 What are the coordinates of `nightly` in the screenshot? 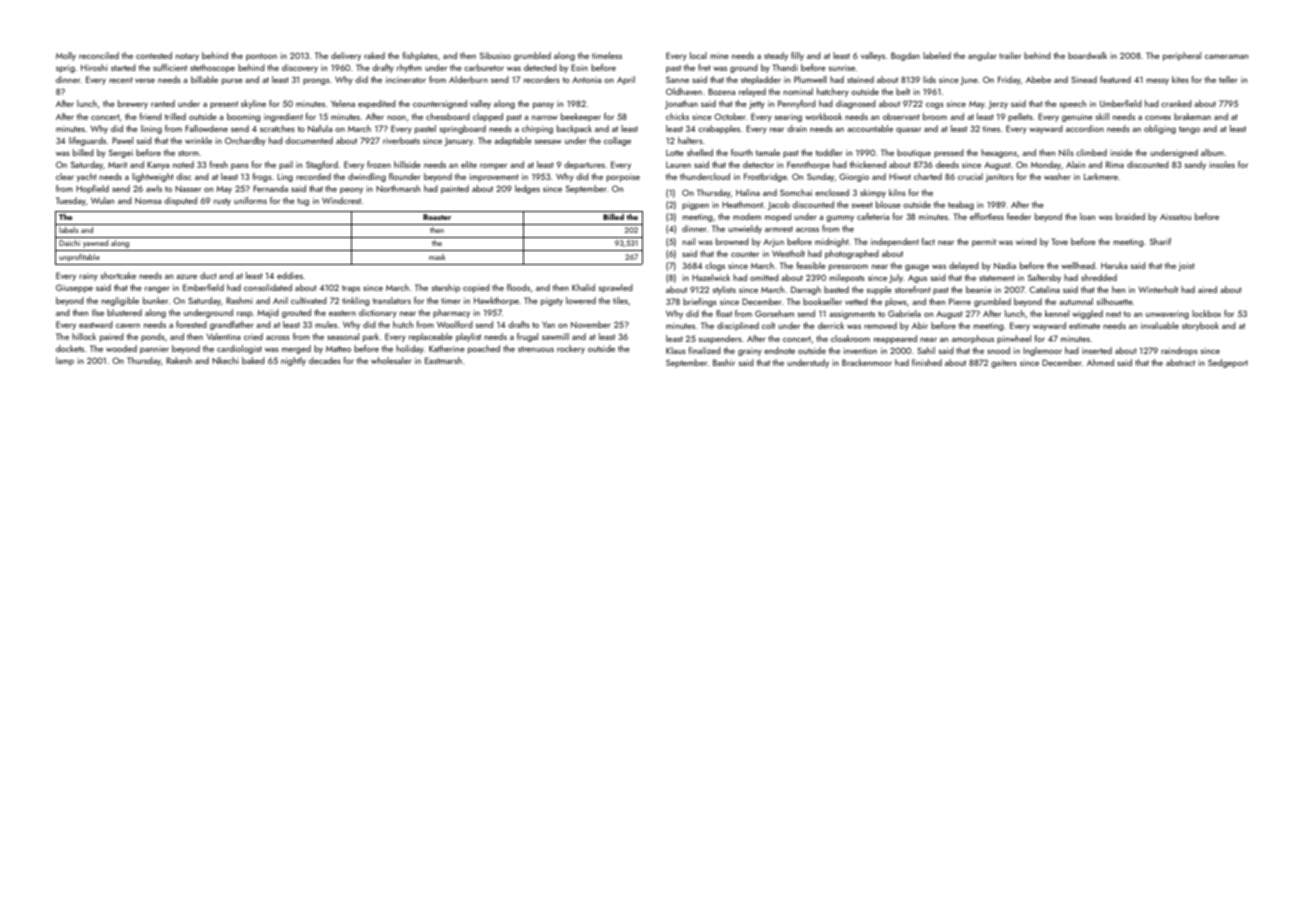 It's located at (293, 361).
